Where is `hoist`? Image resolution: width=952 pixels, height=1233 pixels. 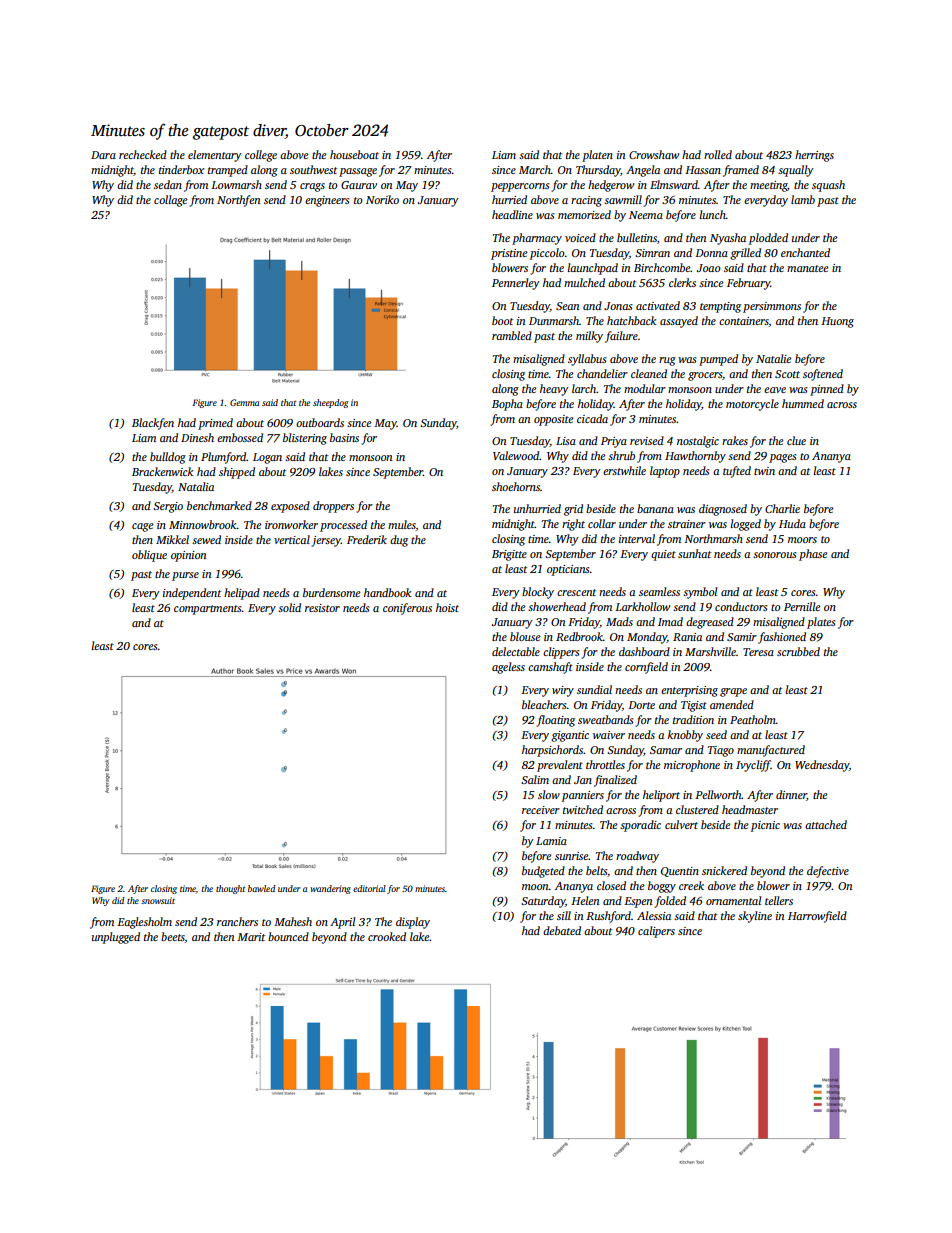
hoist is located at coordinates (447, 607).
